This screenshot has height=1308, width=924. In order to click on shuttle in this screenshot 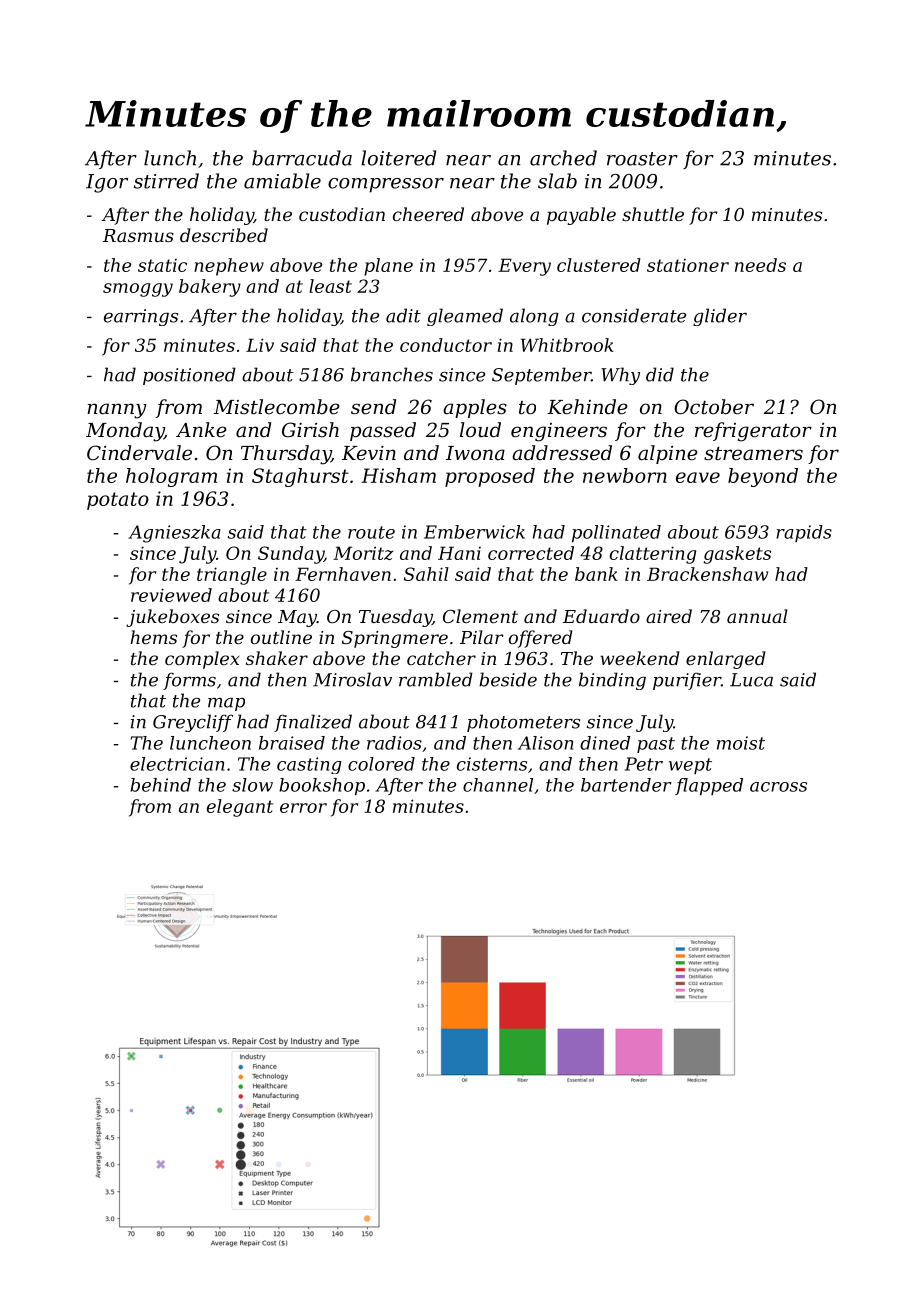, I will do `click(653, 214)`.
